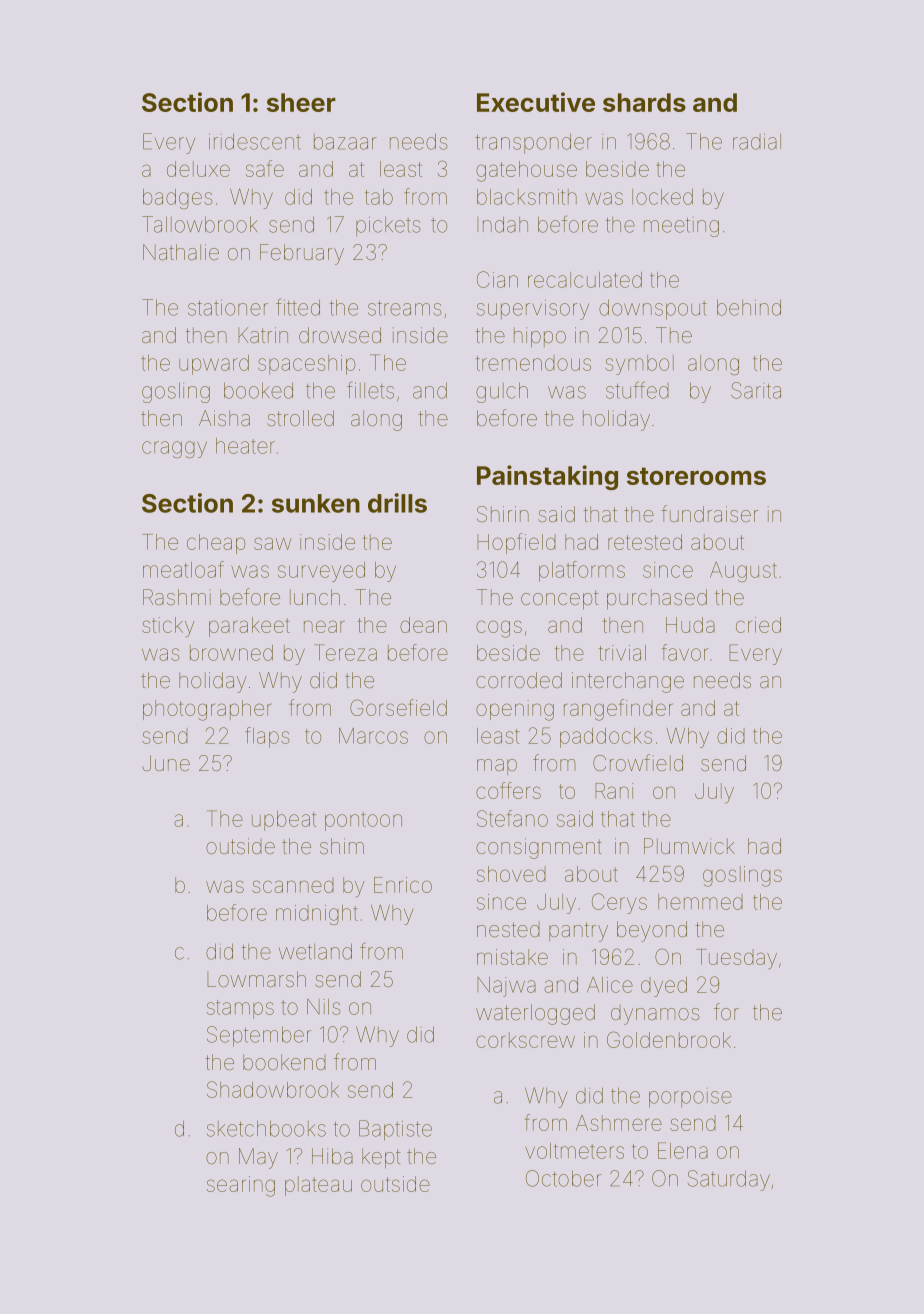 Image resolution: width=924 pixels, height=1314 pixels. What do you see at coordinates (685, 652) in the page?
I see `favor` at bounding box center [685, 652].
